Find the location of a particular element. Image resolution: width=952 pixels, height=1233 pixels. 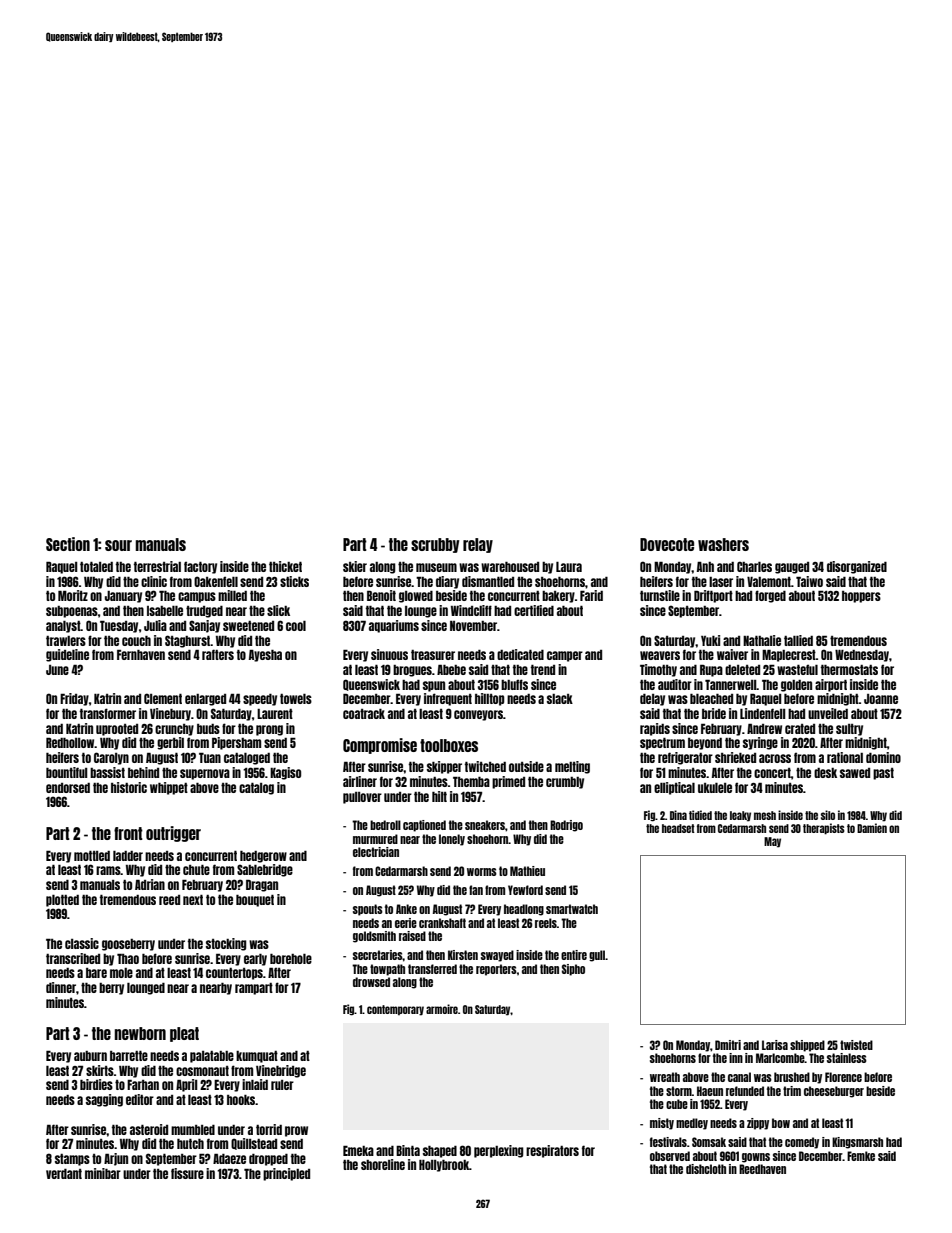

hoppers is located at coordinates (861, 597).
